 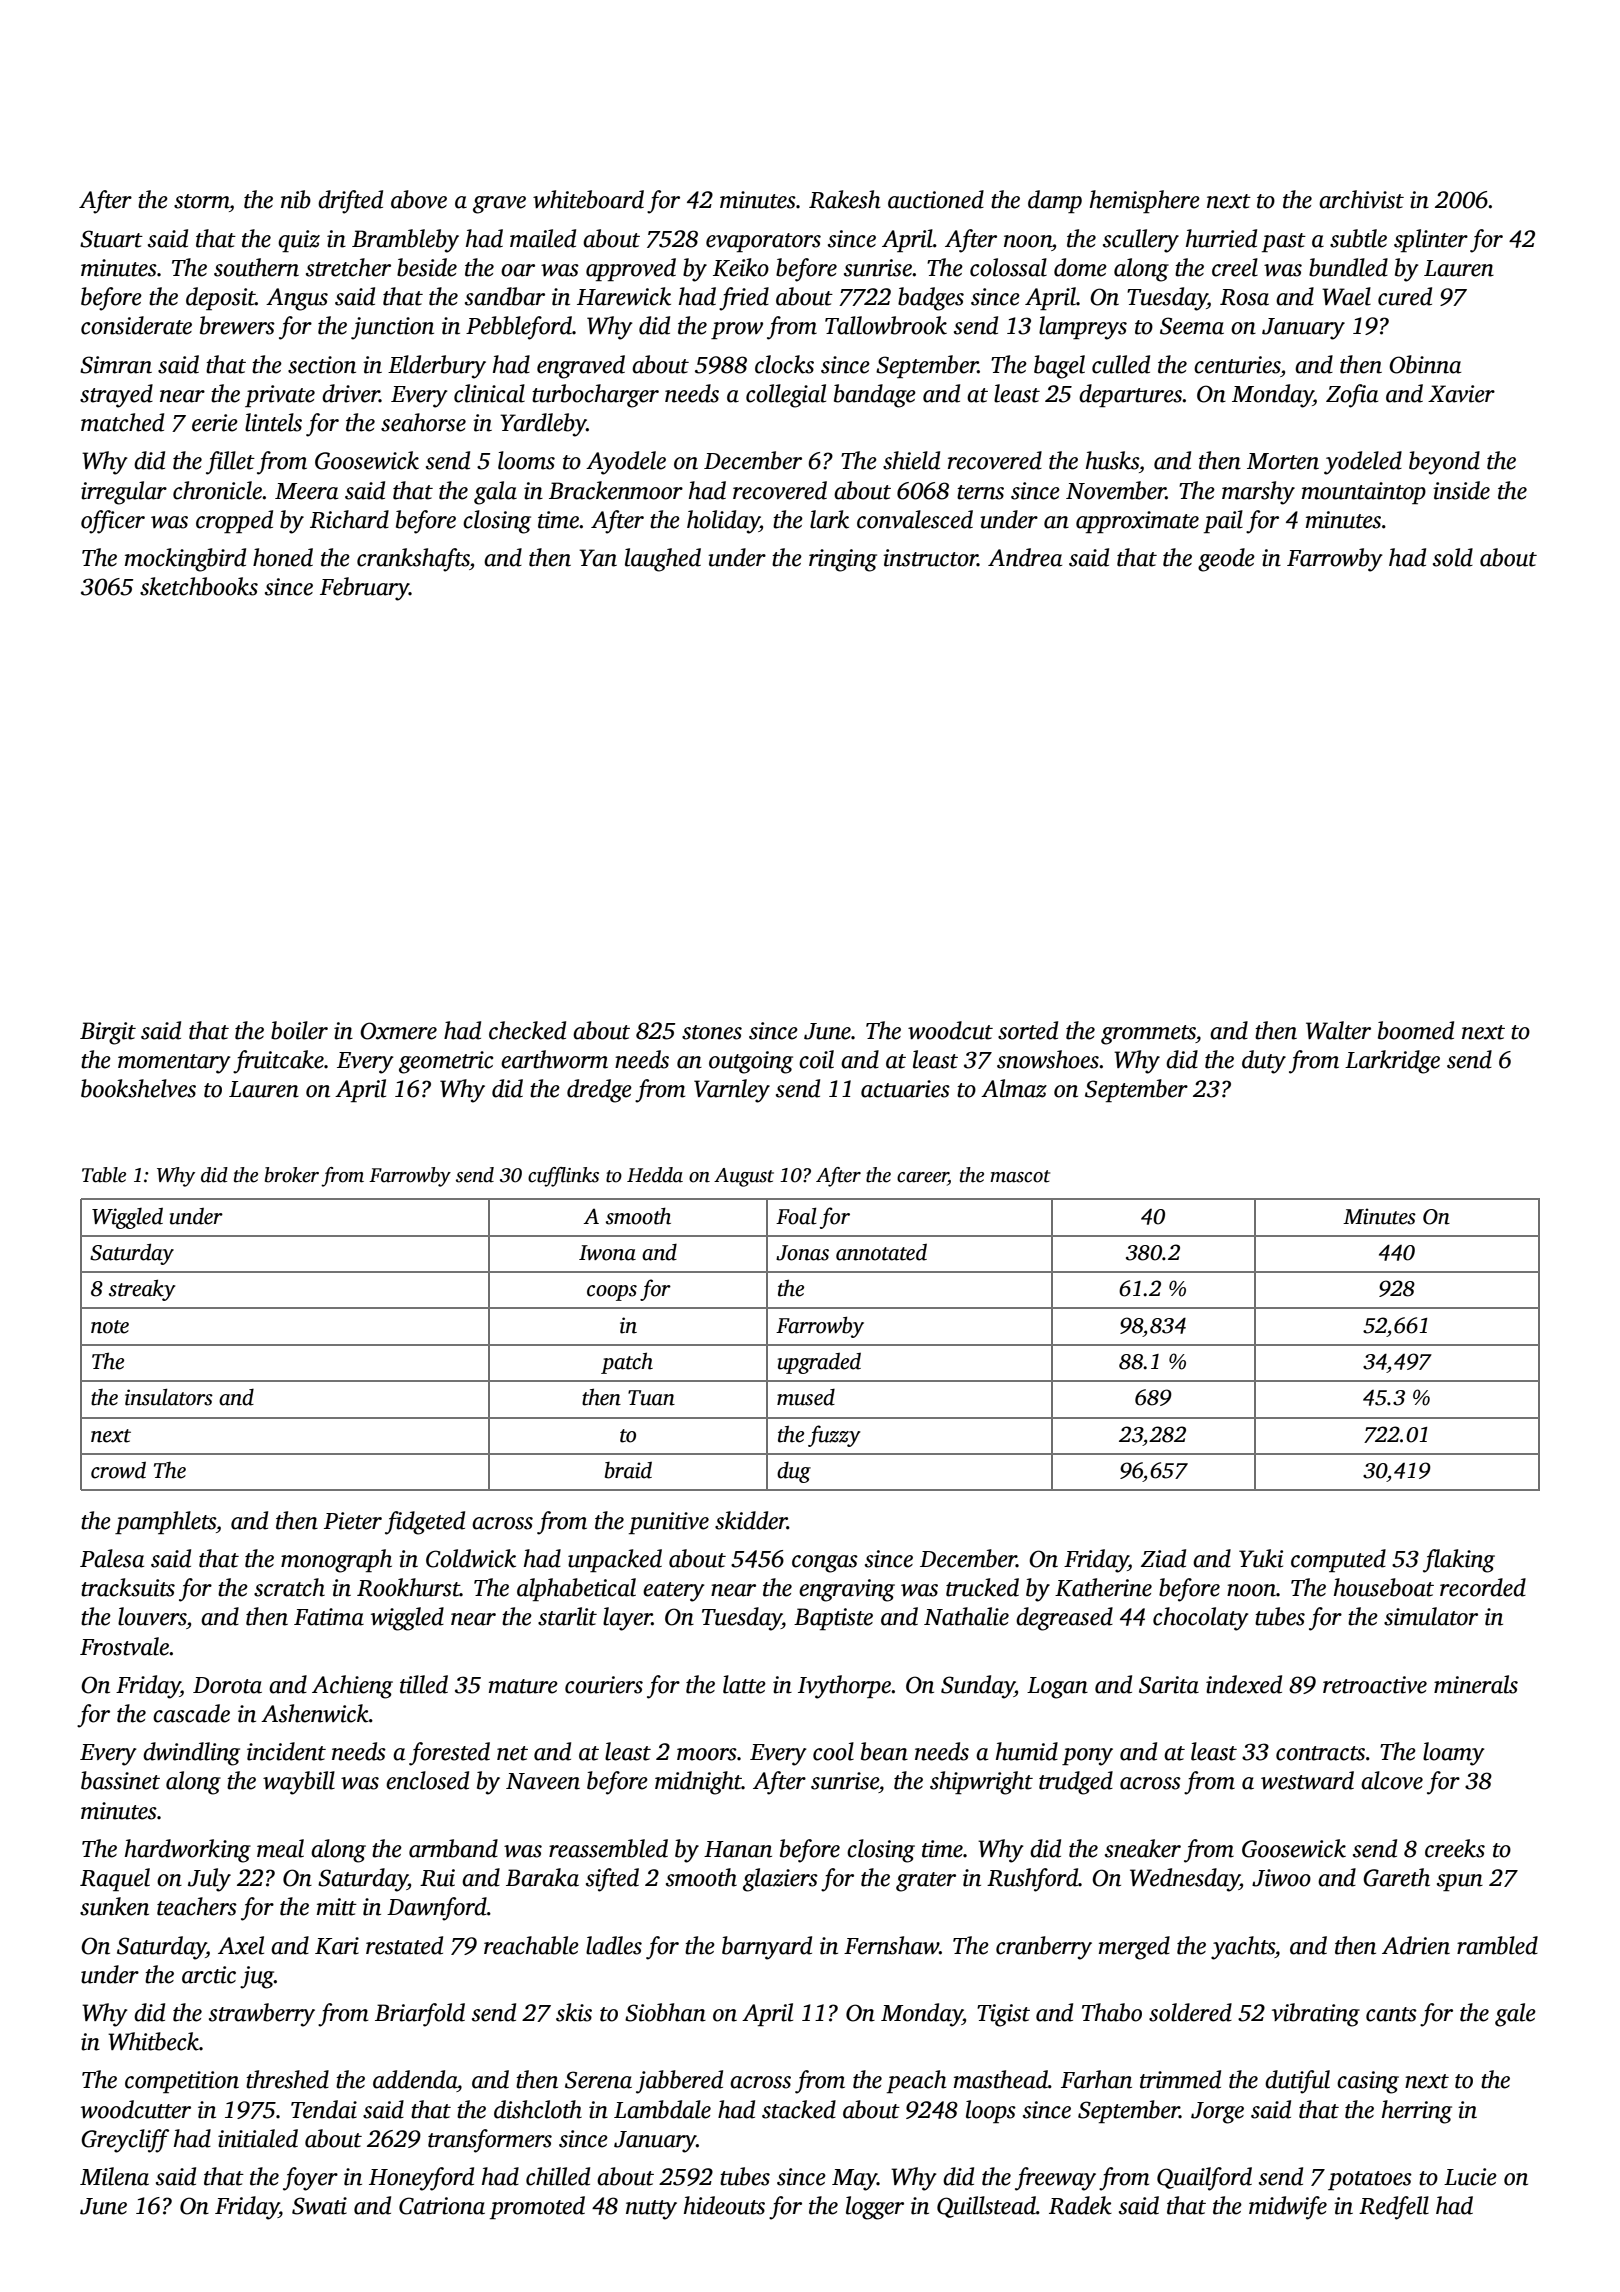 I want to click on coops, so click(x=612, y=1293).
